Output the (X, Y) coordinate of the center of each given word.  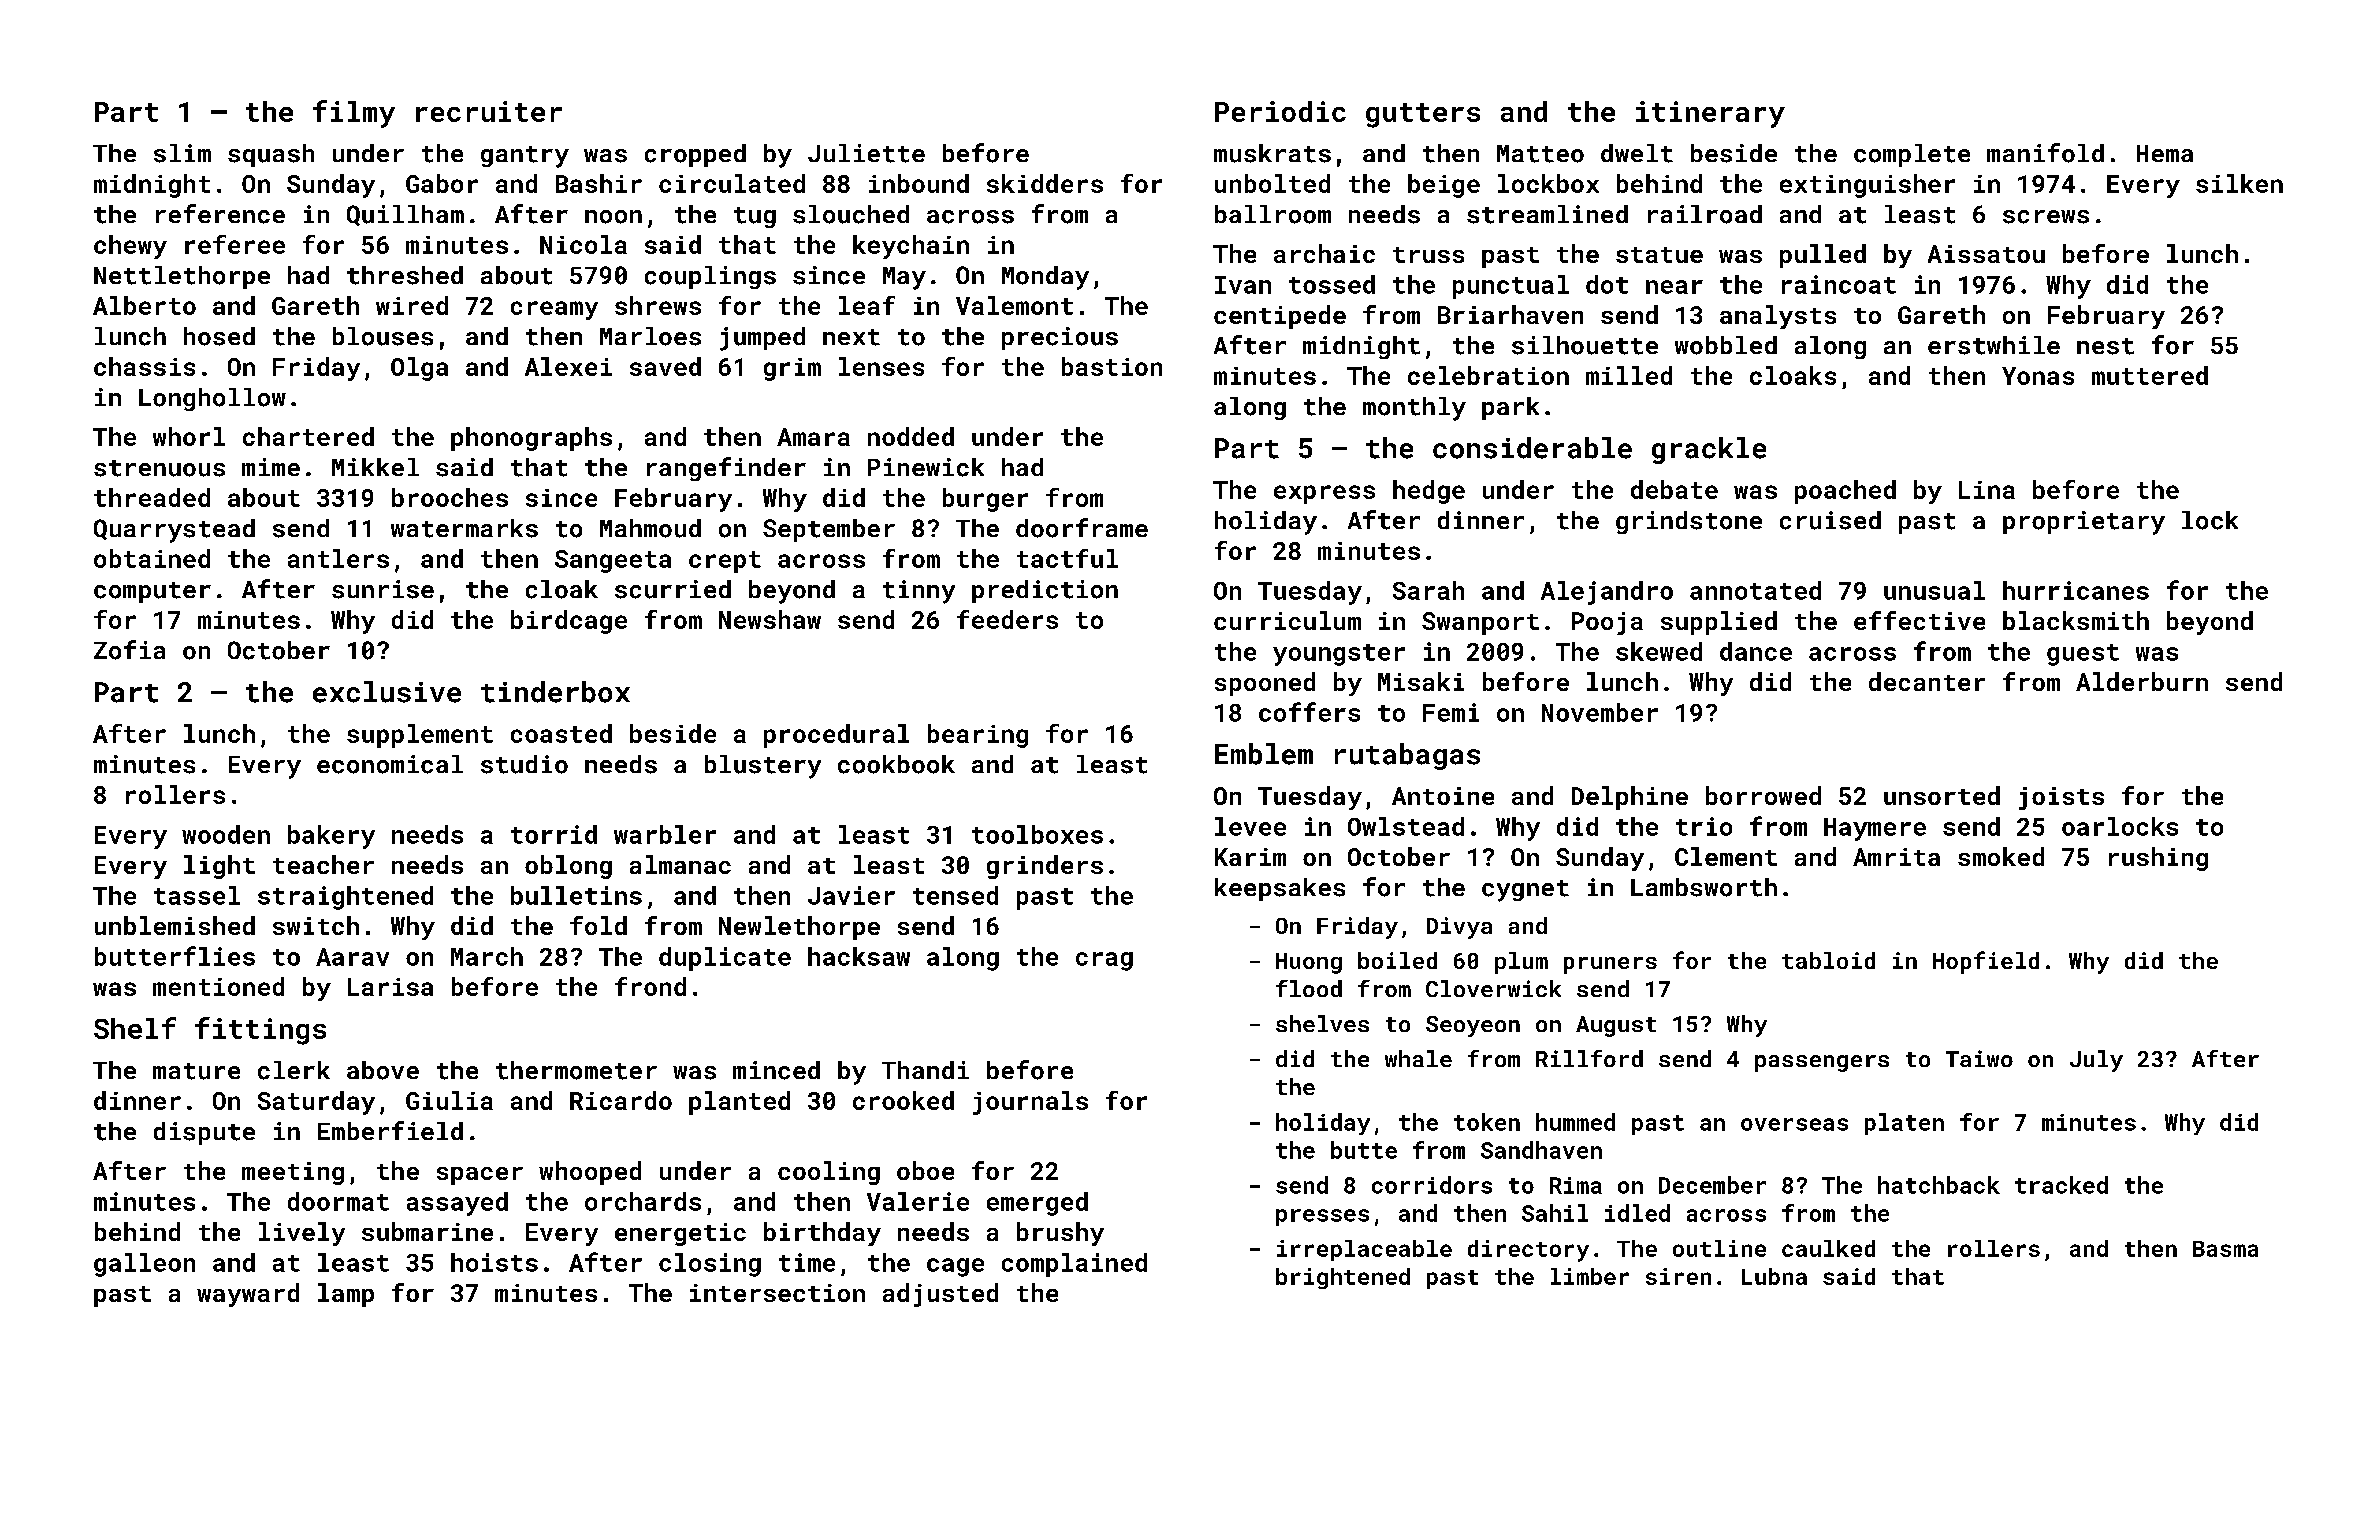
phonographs (531, 439)
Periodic (1280, 111)
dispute (204, 1133)
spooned (1265, 684)
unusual (1934, 590)
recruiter (489, 111)
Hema (2165, 153)
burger (985, 500)
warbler (665, 834)
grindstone (1689, 522)
